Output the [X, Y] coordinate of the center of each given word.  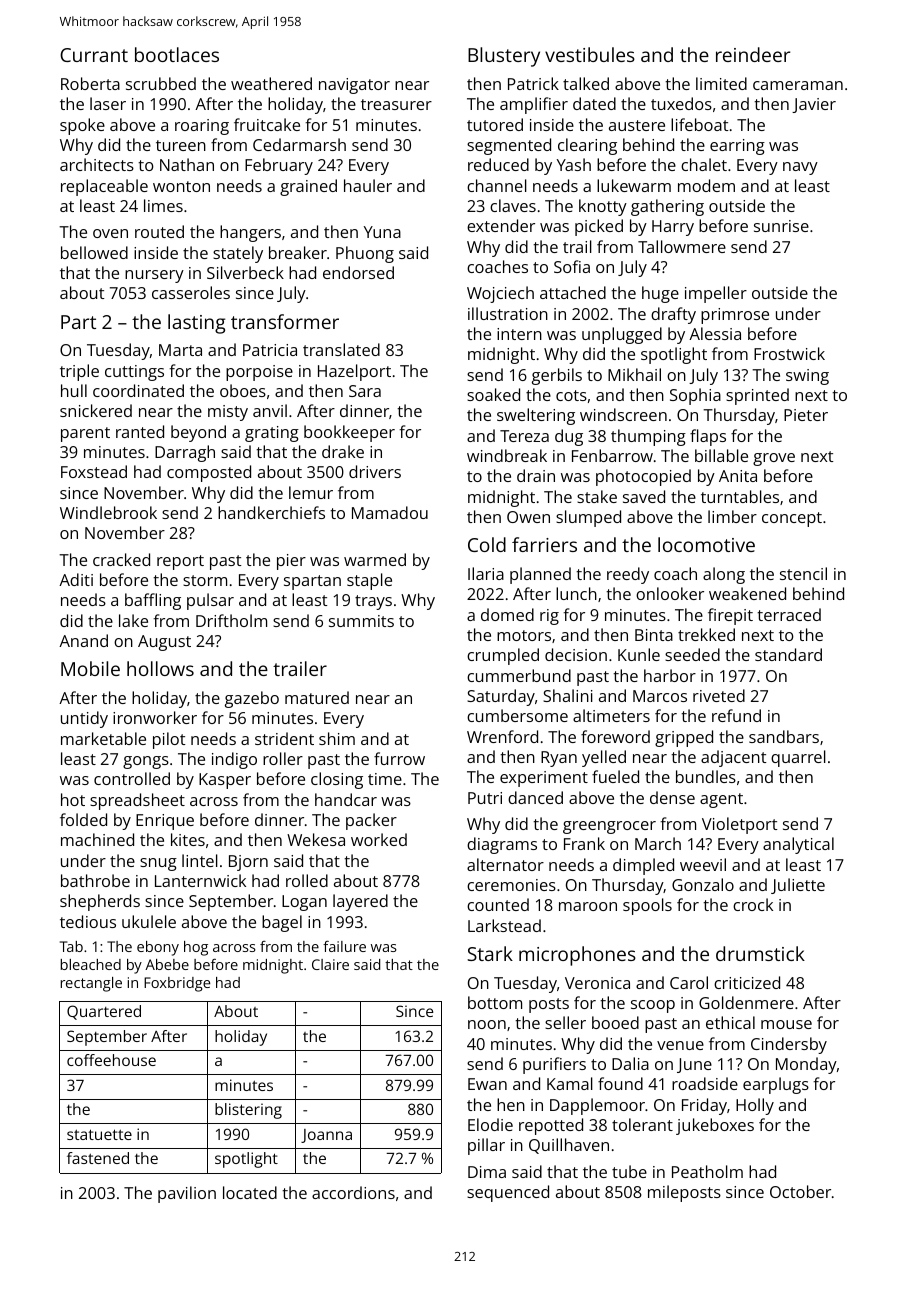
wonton [181, 186]
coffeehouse [111, 1060]
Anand [83, 640]
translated [341, 349]
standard [788, 654]
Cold [487, 544]
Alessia [715, 333]
